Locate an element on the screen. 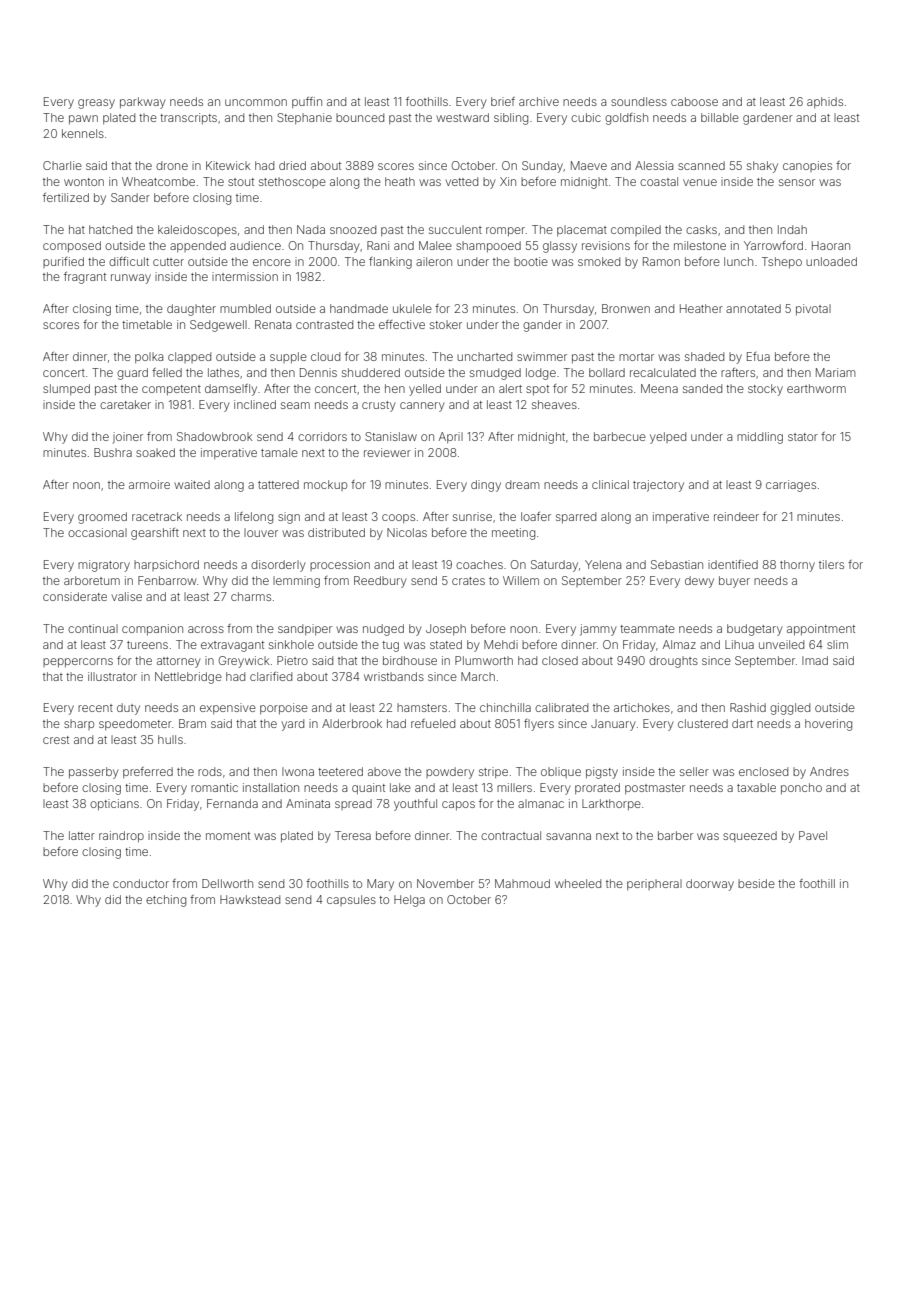 This screenshot has height=1316, width=908. waited is located at coordinates (192, 484).
